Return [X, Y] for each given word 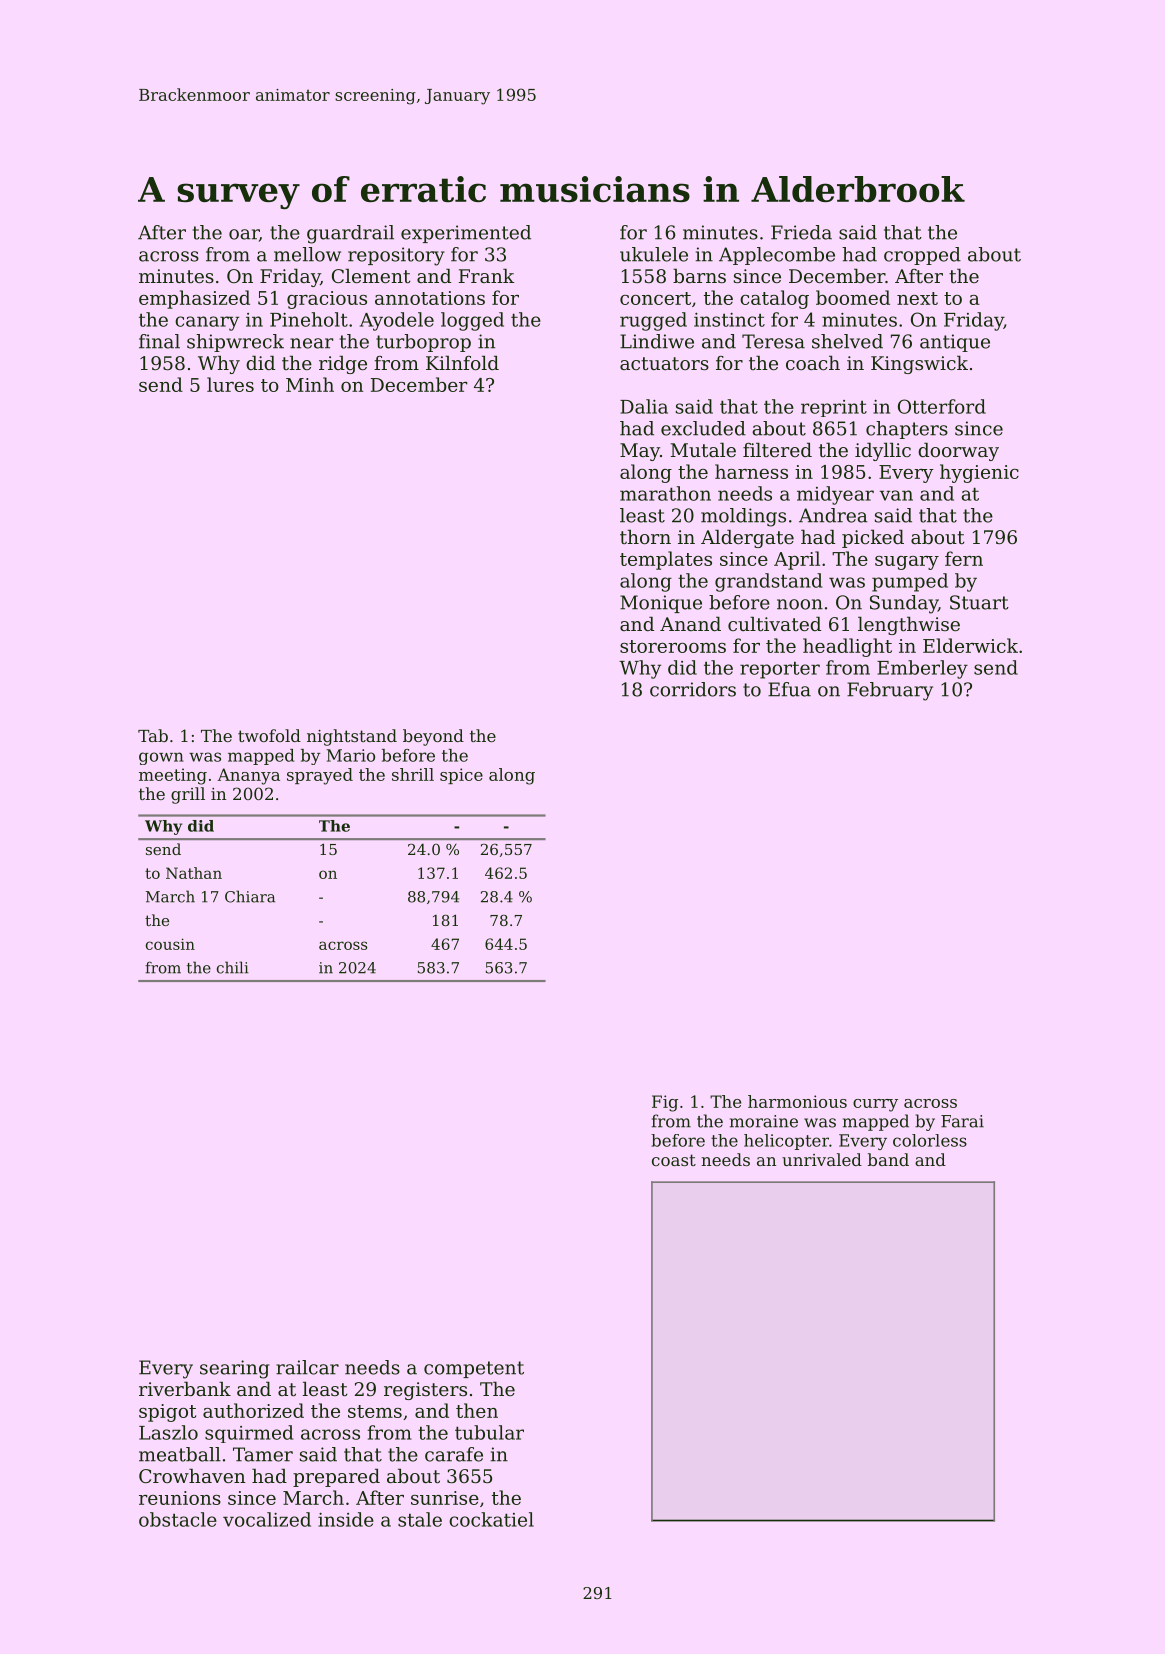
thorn [645, 536]
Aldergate [747, 538]
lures [230, 384]
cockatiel [491, 1519]
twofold [269, 735]
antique [955, 343]
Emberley [922, 669]
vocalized [267, 1519]
